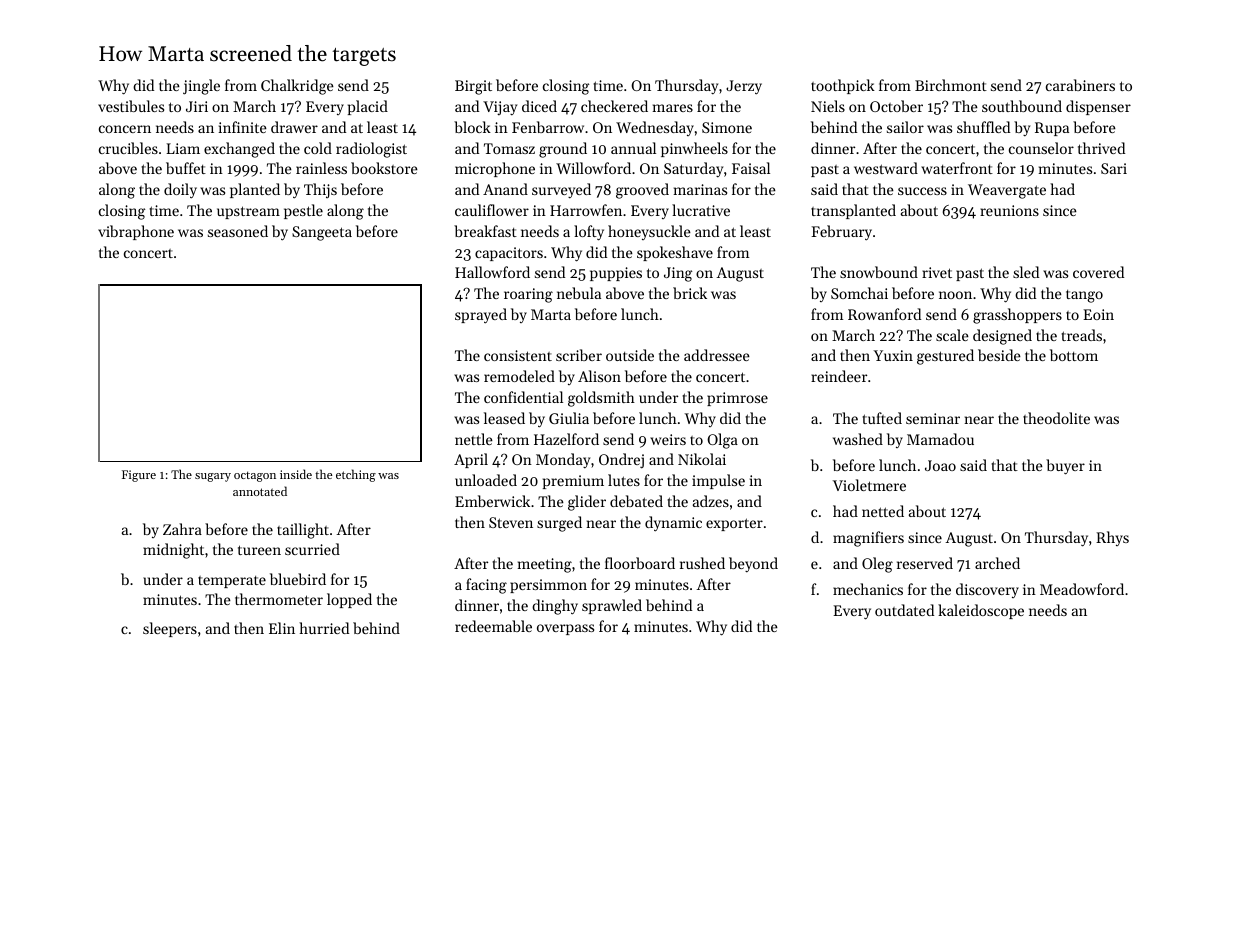  What do you see at coordinates (565, 629) in the screenshot?
I see `overpass` at bounding box center [565, 629].
